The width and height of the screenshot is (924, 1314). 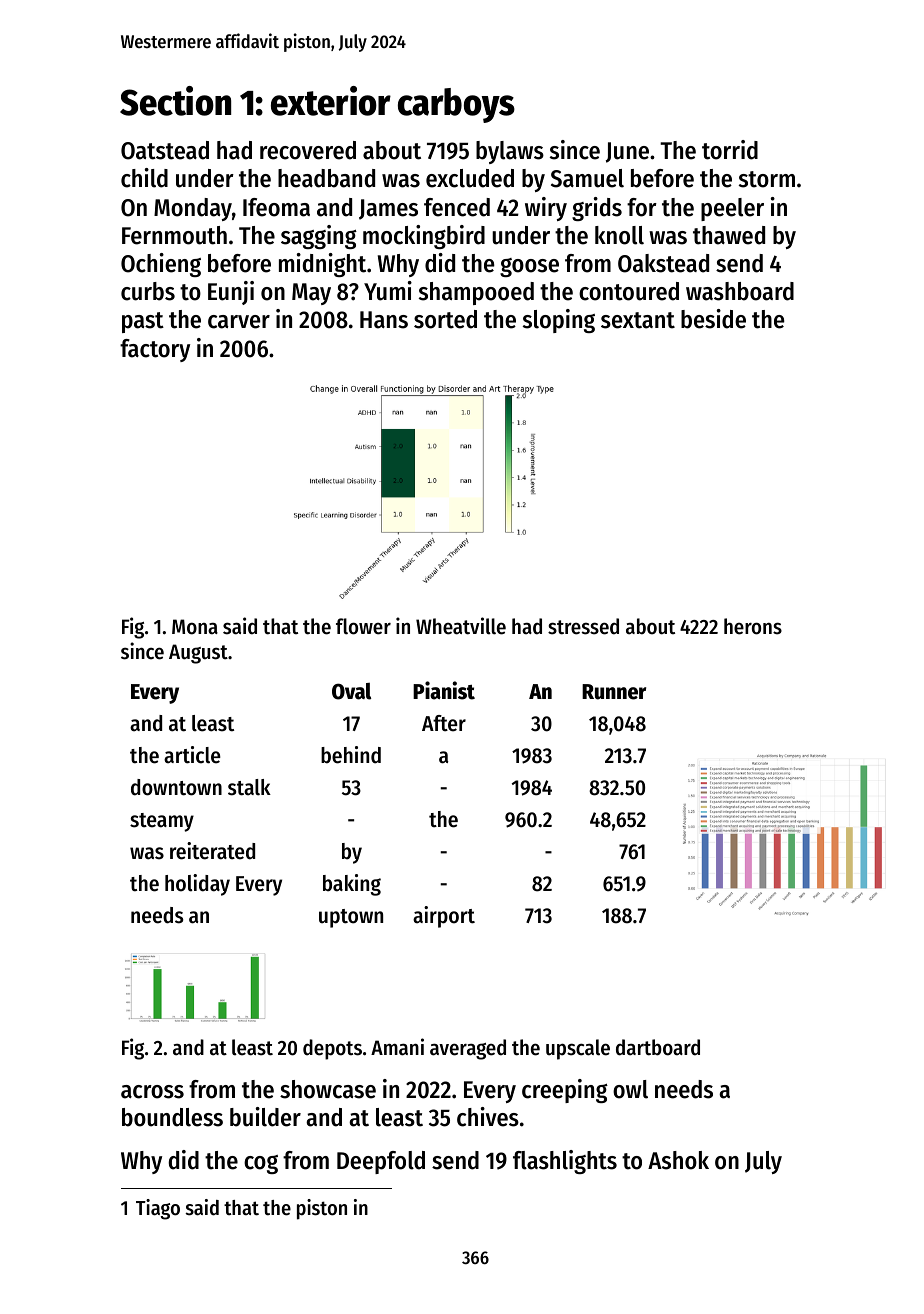 I want to click on builder, so click(x=265, y=1117).
